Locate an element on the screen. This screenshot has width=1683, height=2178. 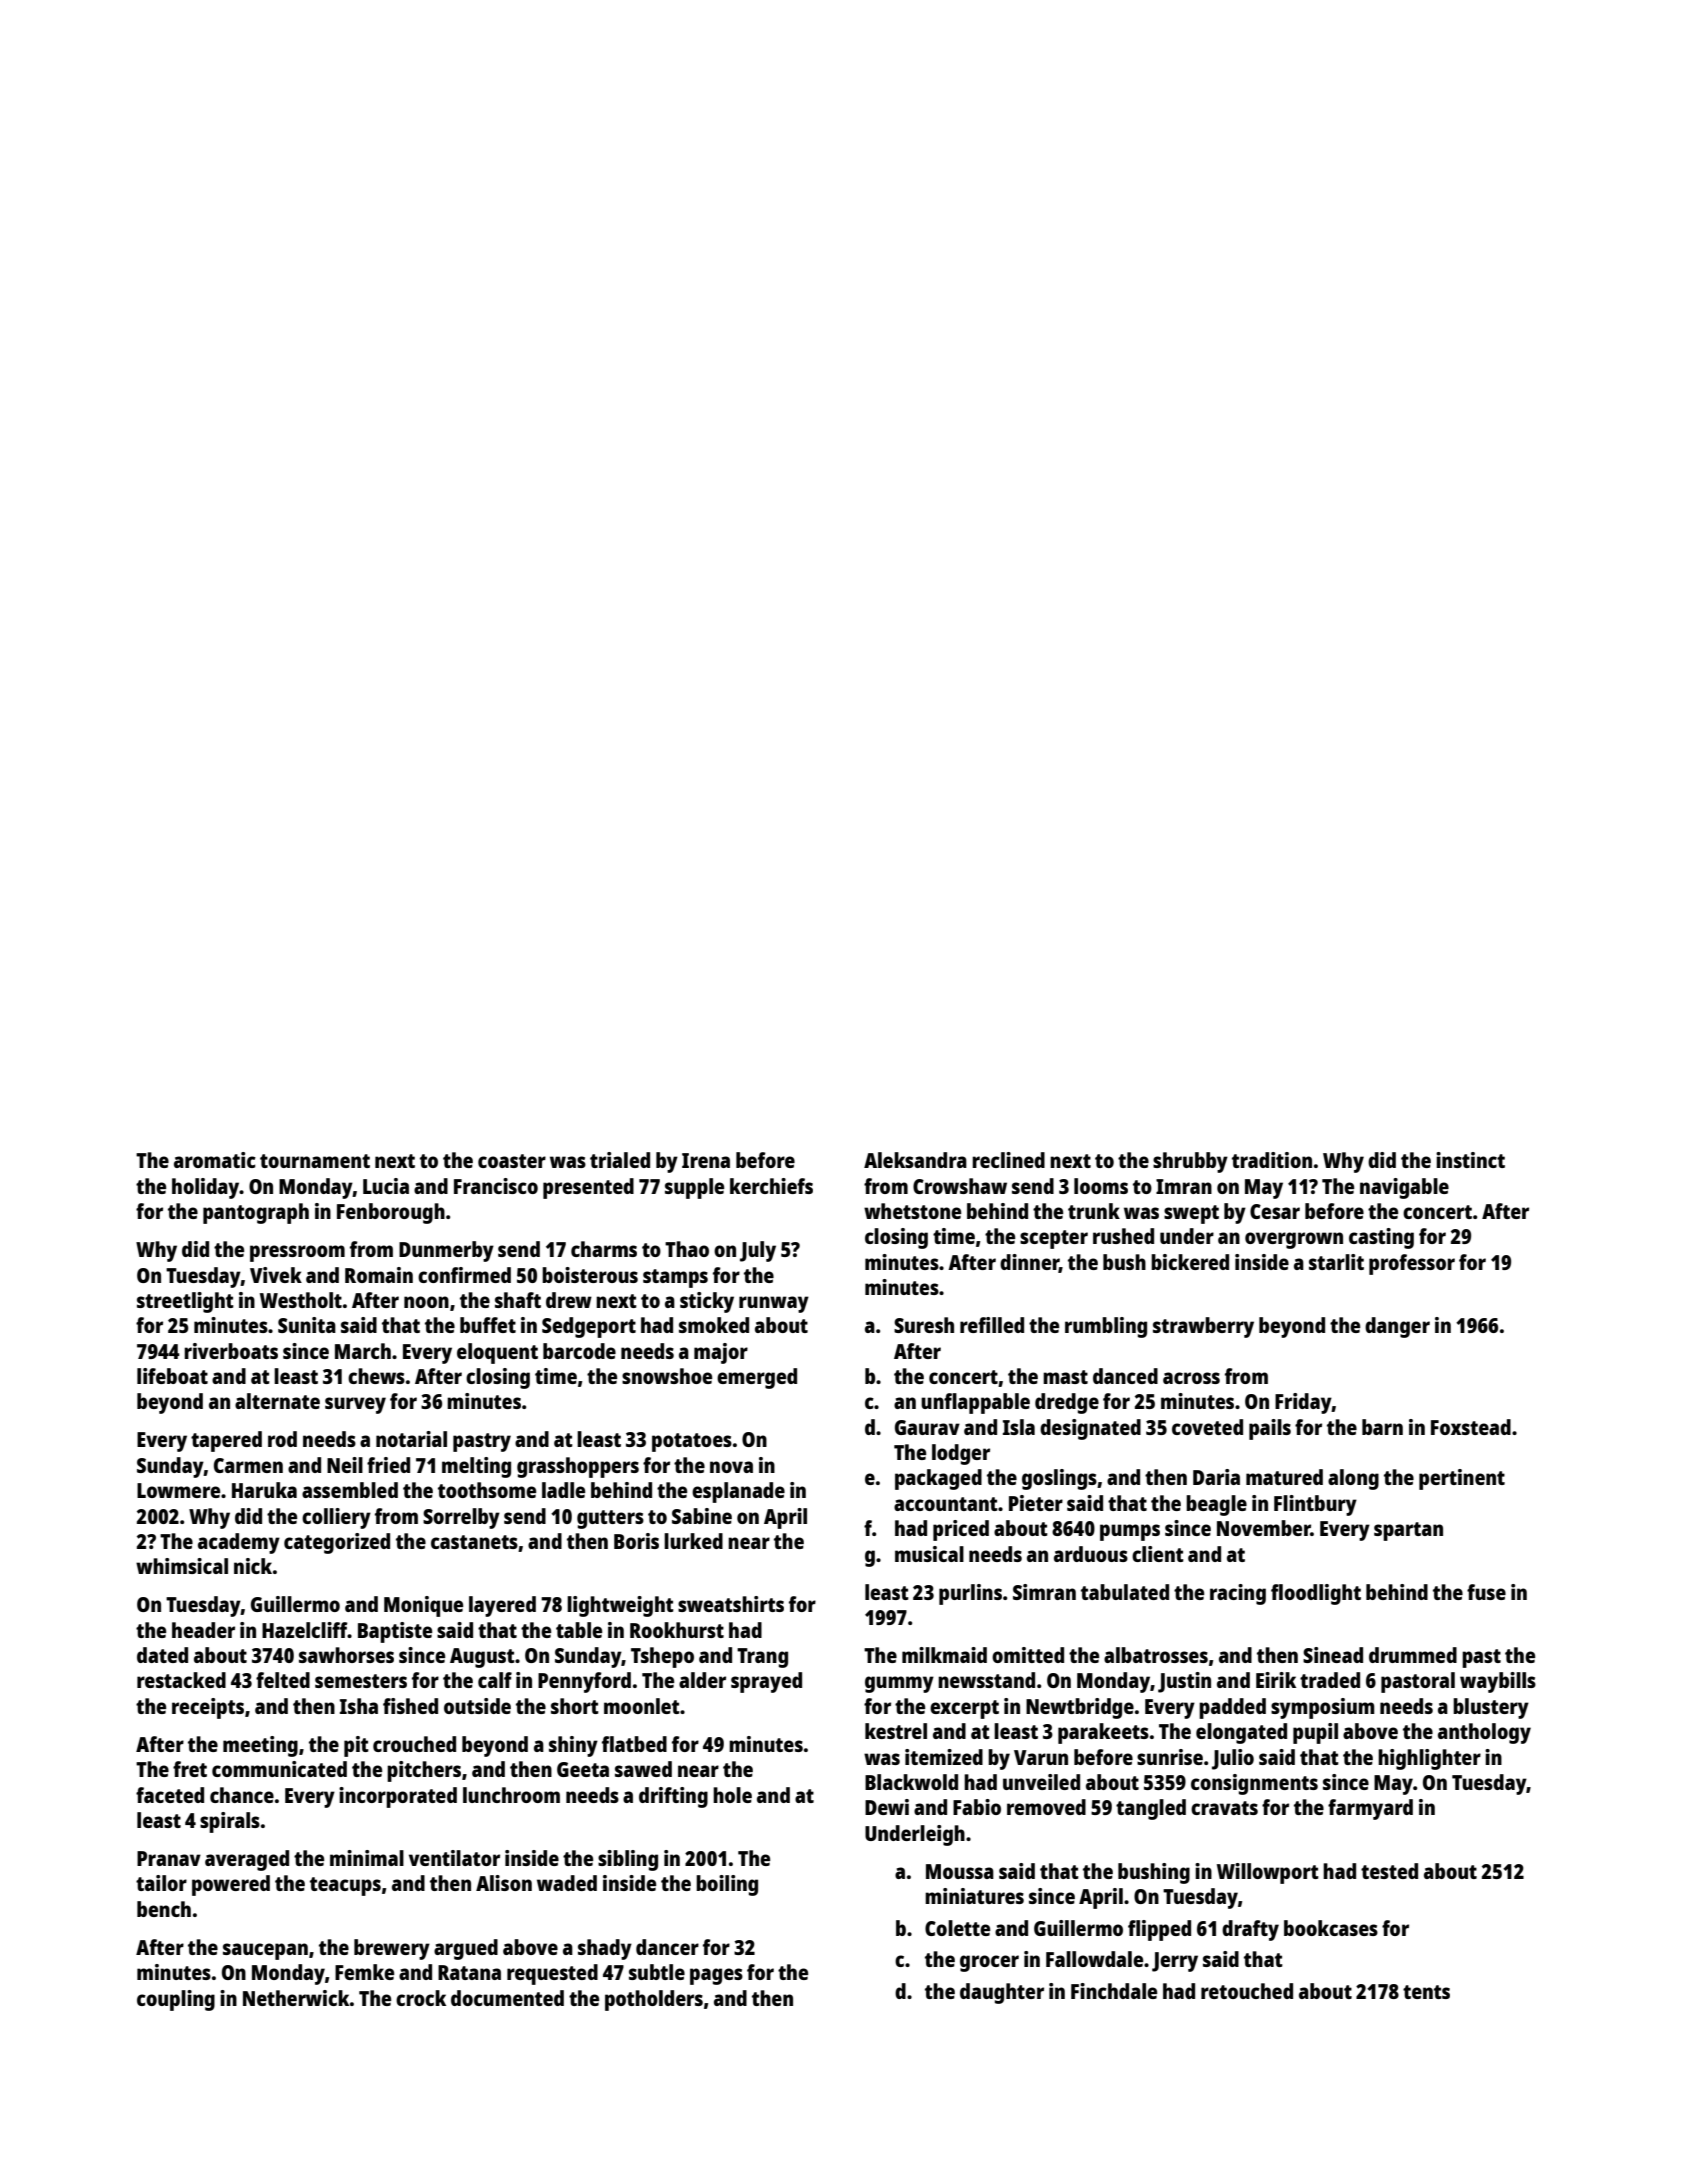
aromatic is located at coordinates (215, 1160).
